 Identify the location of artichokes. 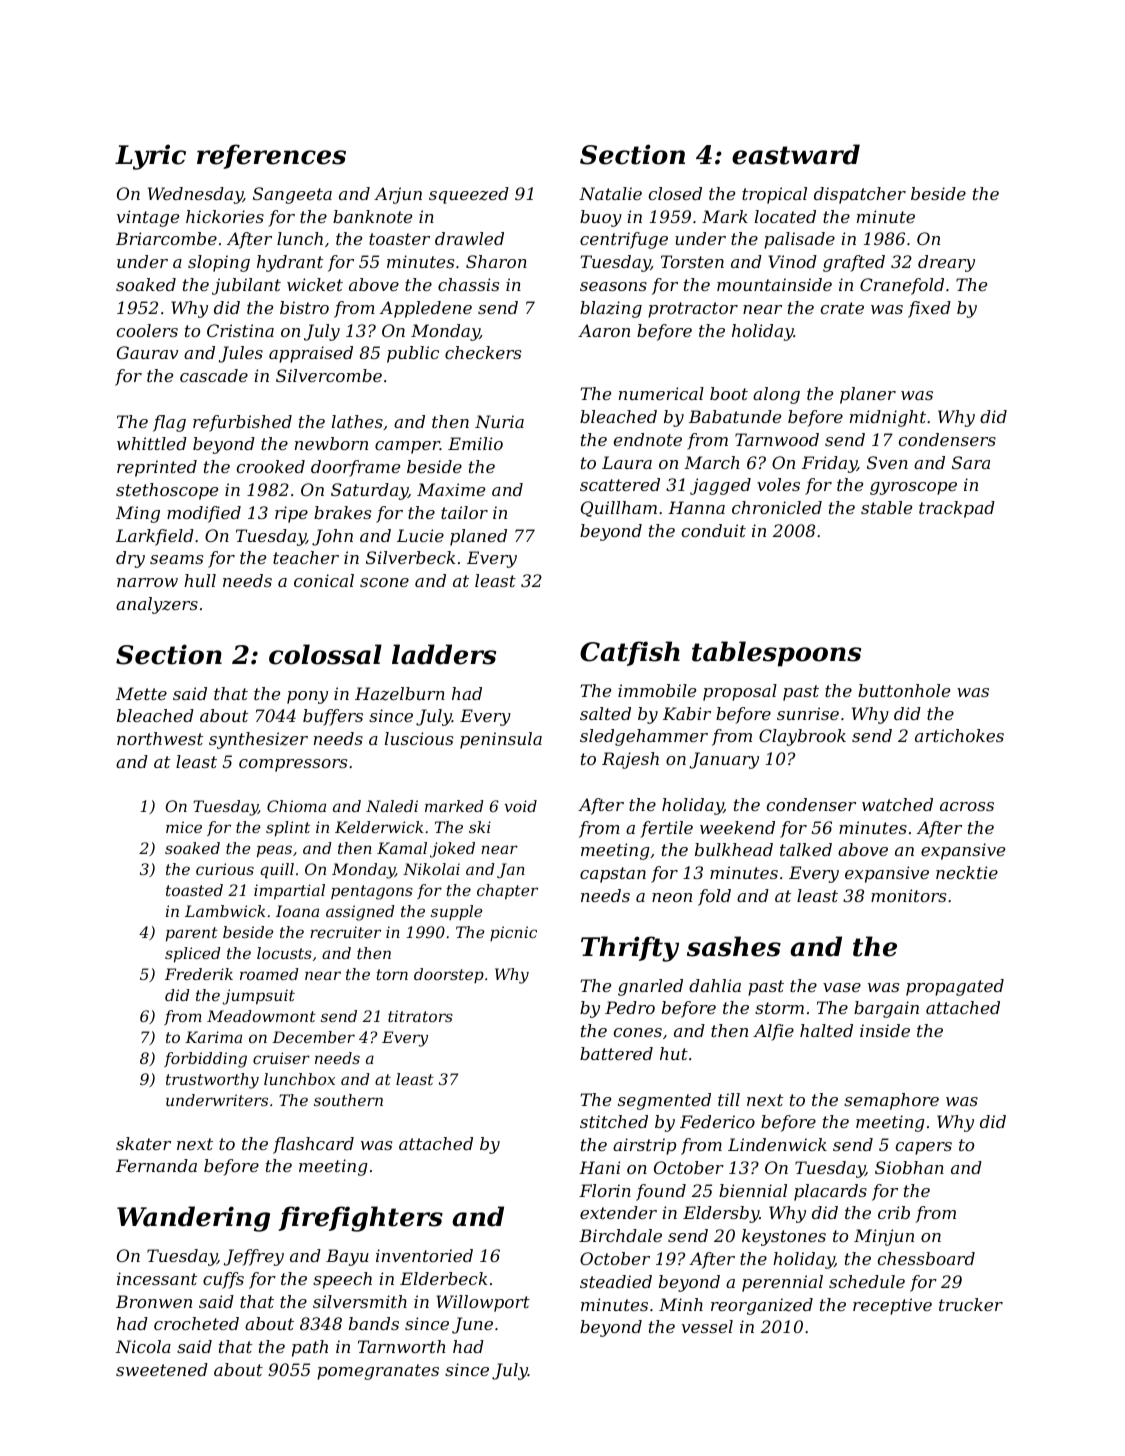
(959, 735).
